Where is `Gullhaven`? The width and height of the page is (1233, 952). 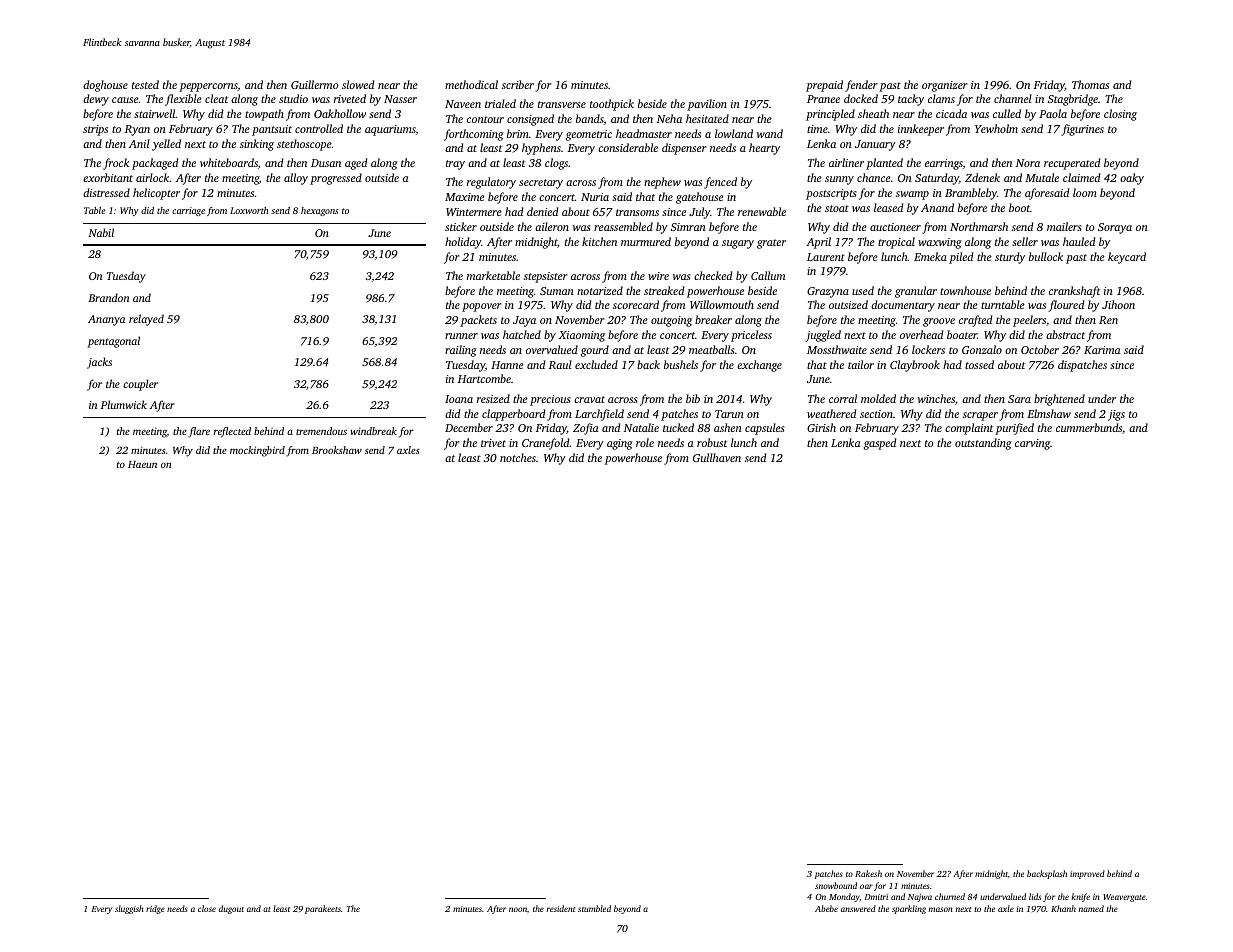 Gullhaven is located at coordinates (717, 457).
